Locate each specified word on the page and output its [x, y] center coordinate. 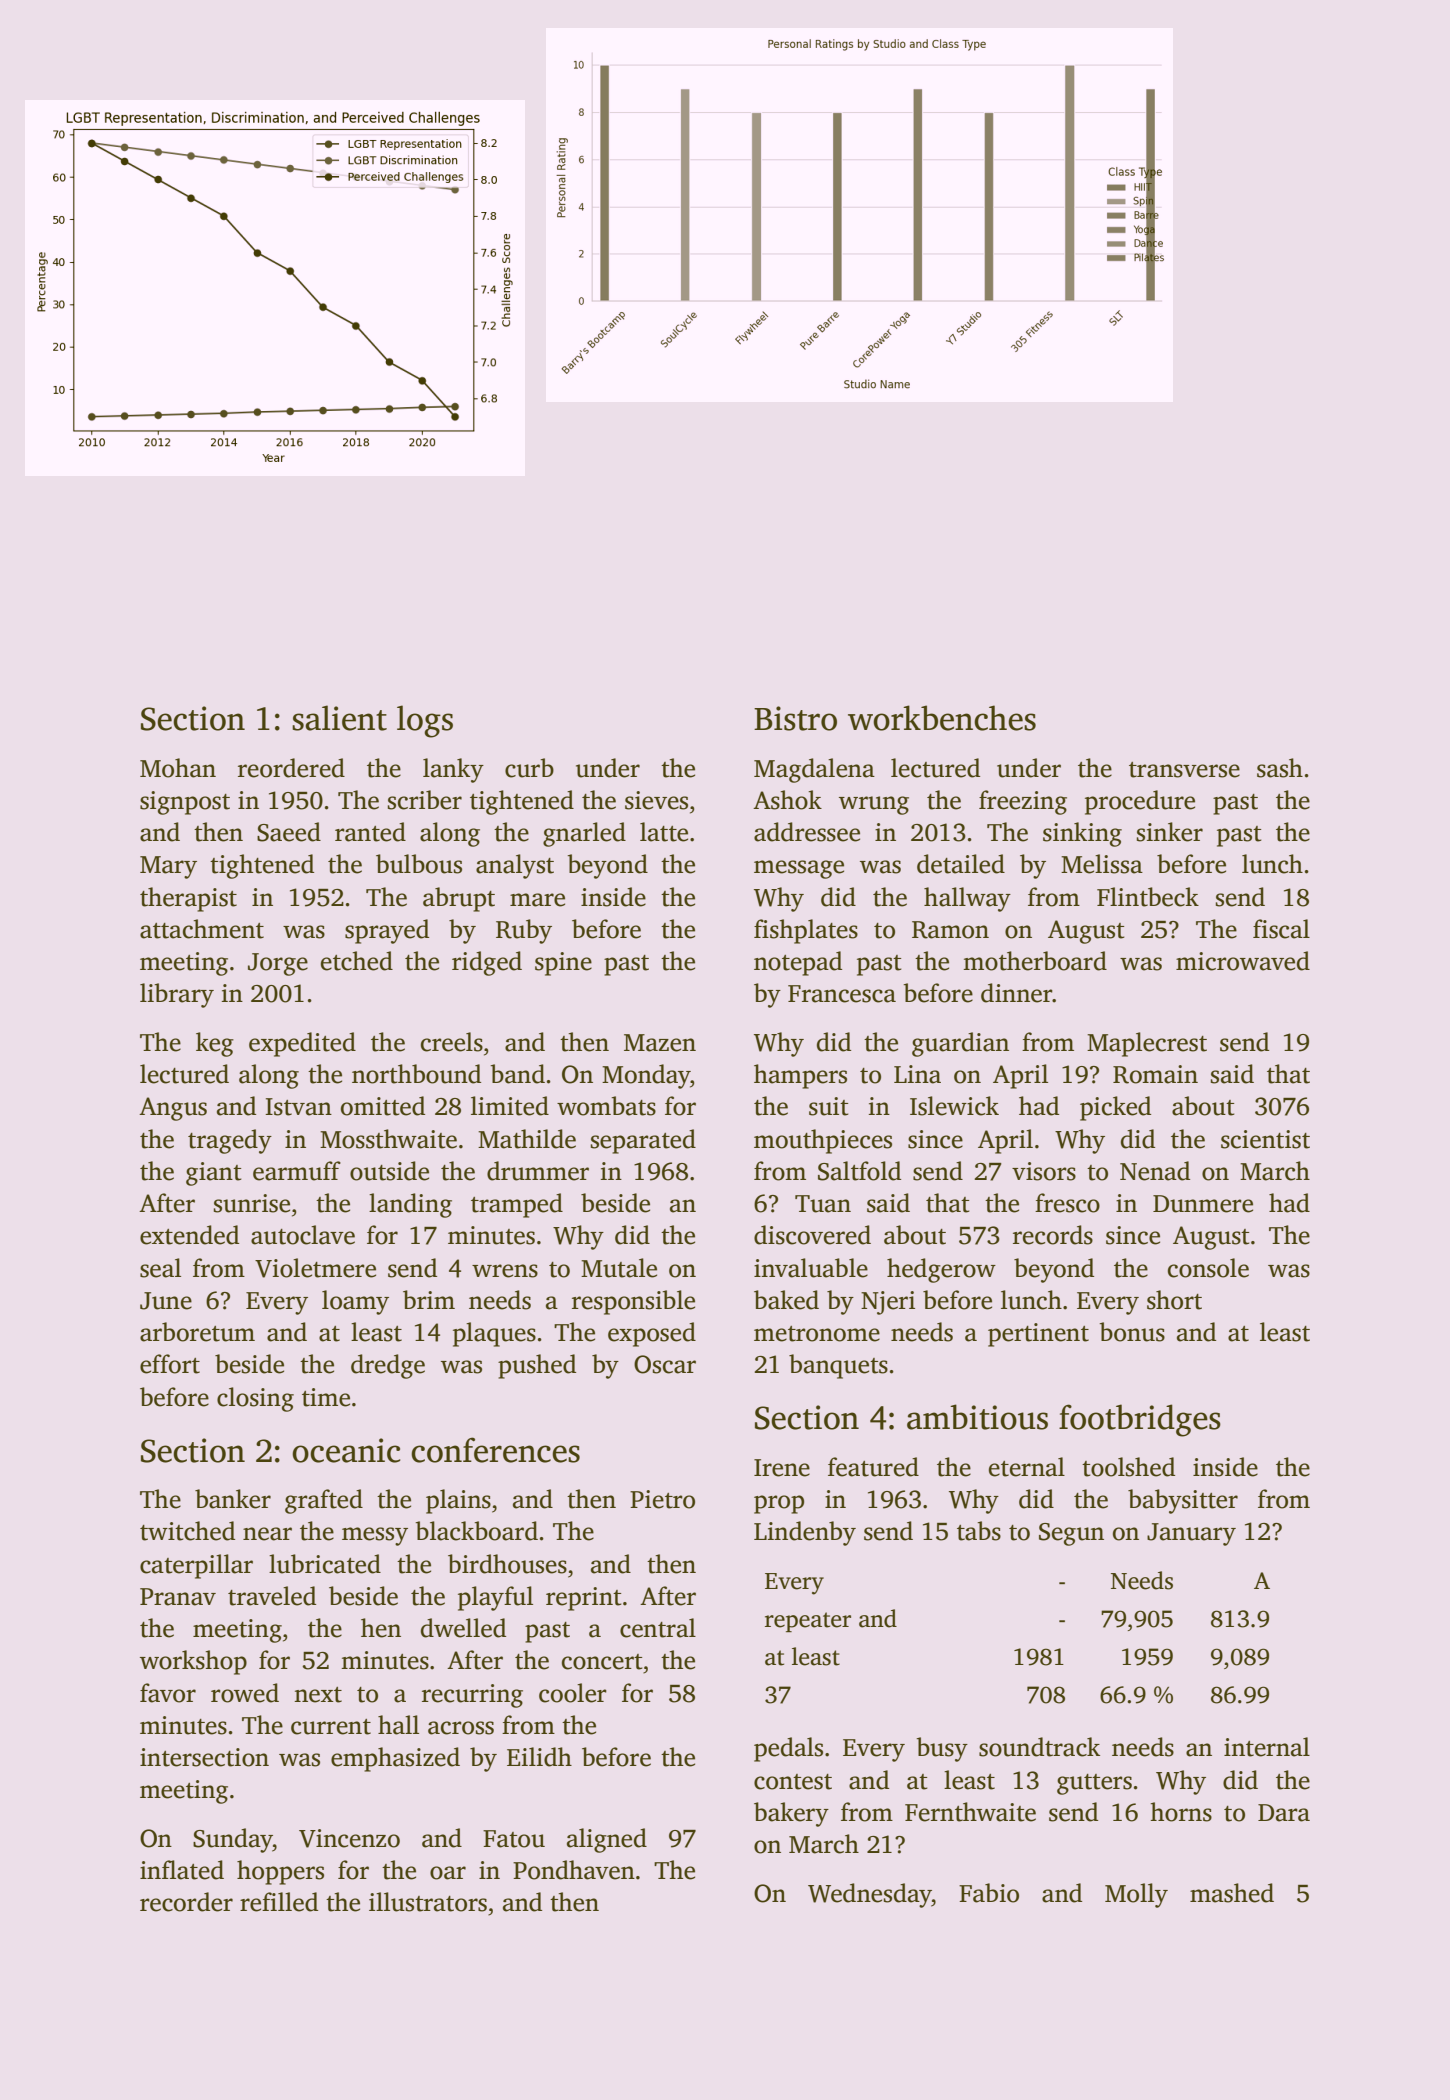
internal [1267, 1747]
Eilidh [539, 1757]
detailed [961, 864]
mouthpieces [823, 1141]
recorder [186, 1902]
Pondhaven [574, 1870]
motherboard [1035, 961]
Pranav [178, 1597]
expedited [302, 1044]
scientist [1265, 1139]
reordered [291, 768]
